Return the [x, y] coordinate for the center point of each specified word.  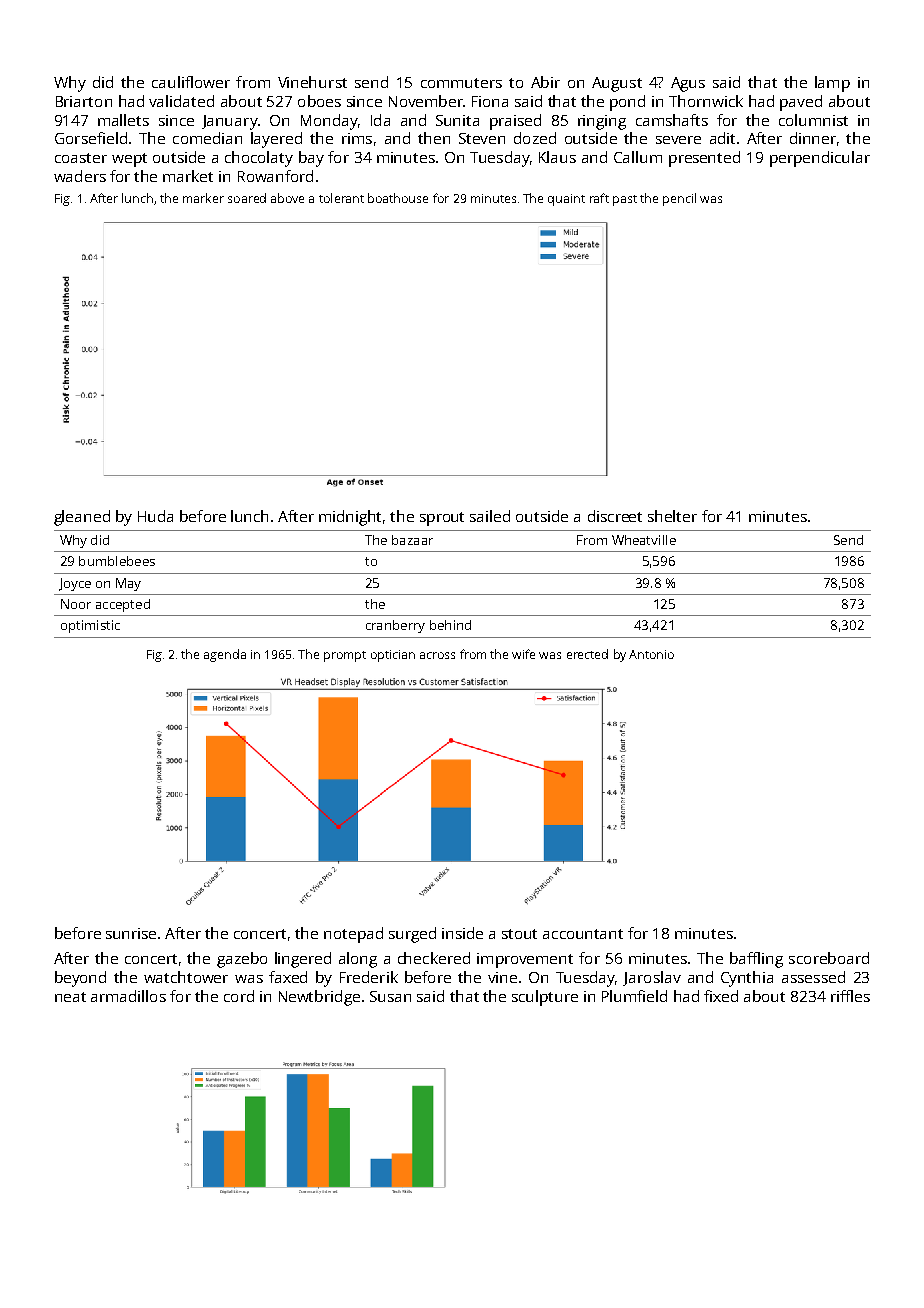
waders [80, 176]
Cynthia [747, 979]
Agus [688, 84]
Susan [390, 996]
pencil [679, 199]
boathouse [398, 198]
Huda [155, 516]
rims [357, 138]
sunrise [131, 933]
